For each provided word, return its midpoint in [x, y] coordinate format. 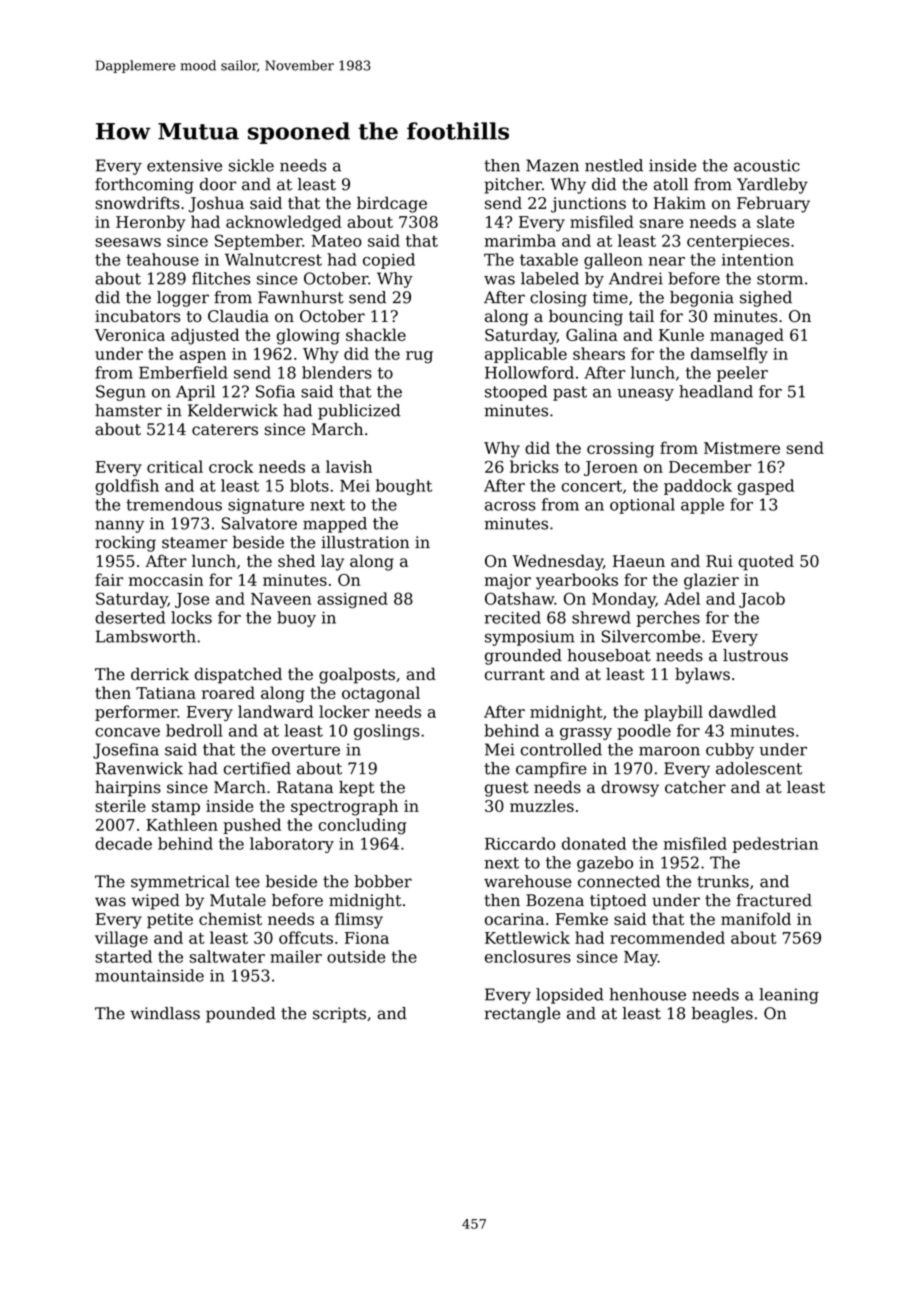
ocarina [514, 919]
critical [175, 466]
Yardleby [772, 186]
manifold [756, 918]
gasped [766, 487]
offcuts [306, 937]
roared [228, 692]
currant [515, 675]
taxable [549, 259]
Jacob [762, 600]
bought [404, 487]
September [258, 242]
